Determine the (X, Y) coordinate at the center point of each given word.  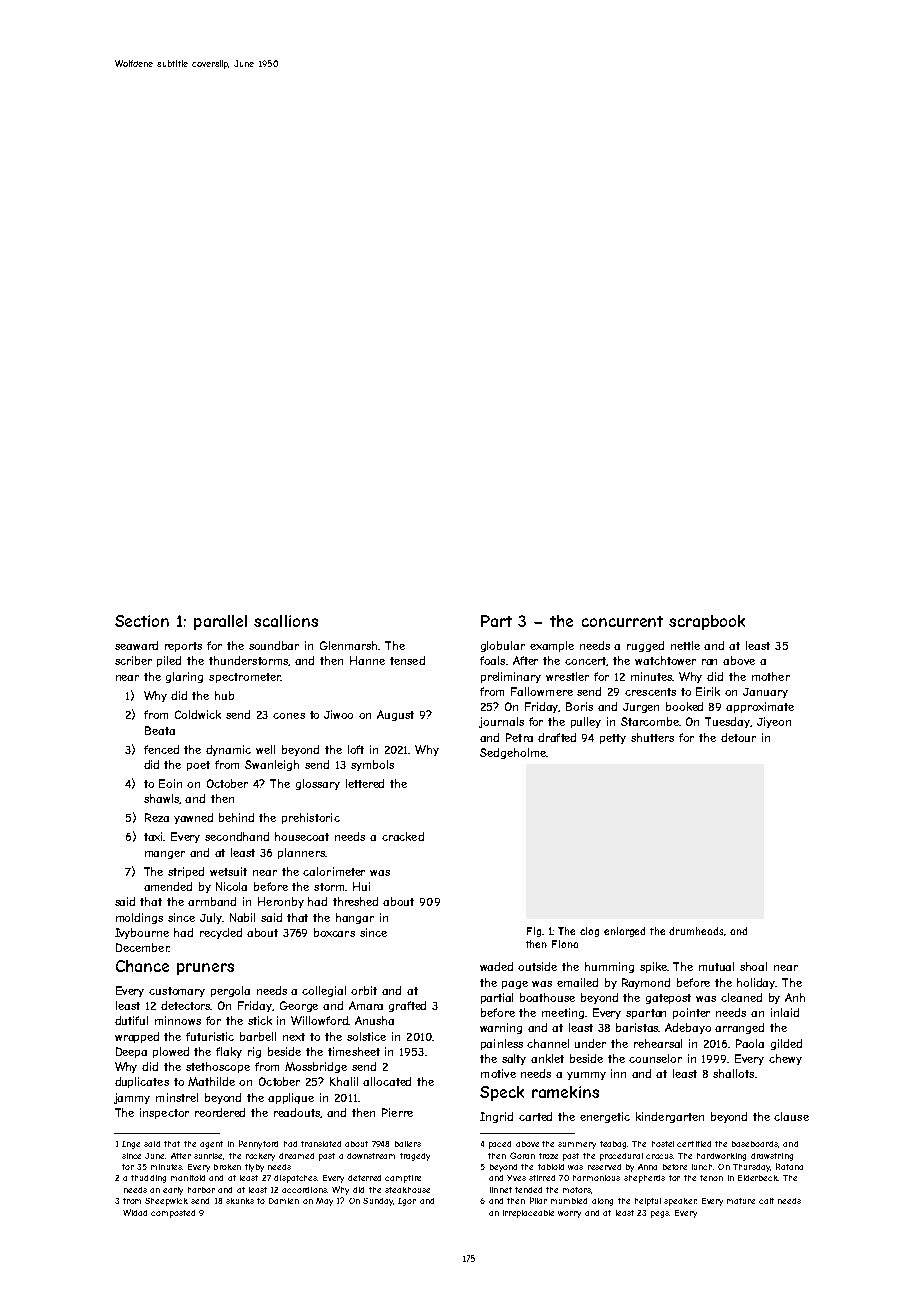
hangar (355, 918)
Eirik (708, 691)
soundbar (274, 645)
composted (173, 1214)
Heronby (281, 902)
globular (503, 646)
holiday (756, 983)
